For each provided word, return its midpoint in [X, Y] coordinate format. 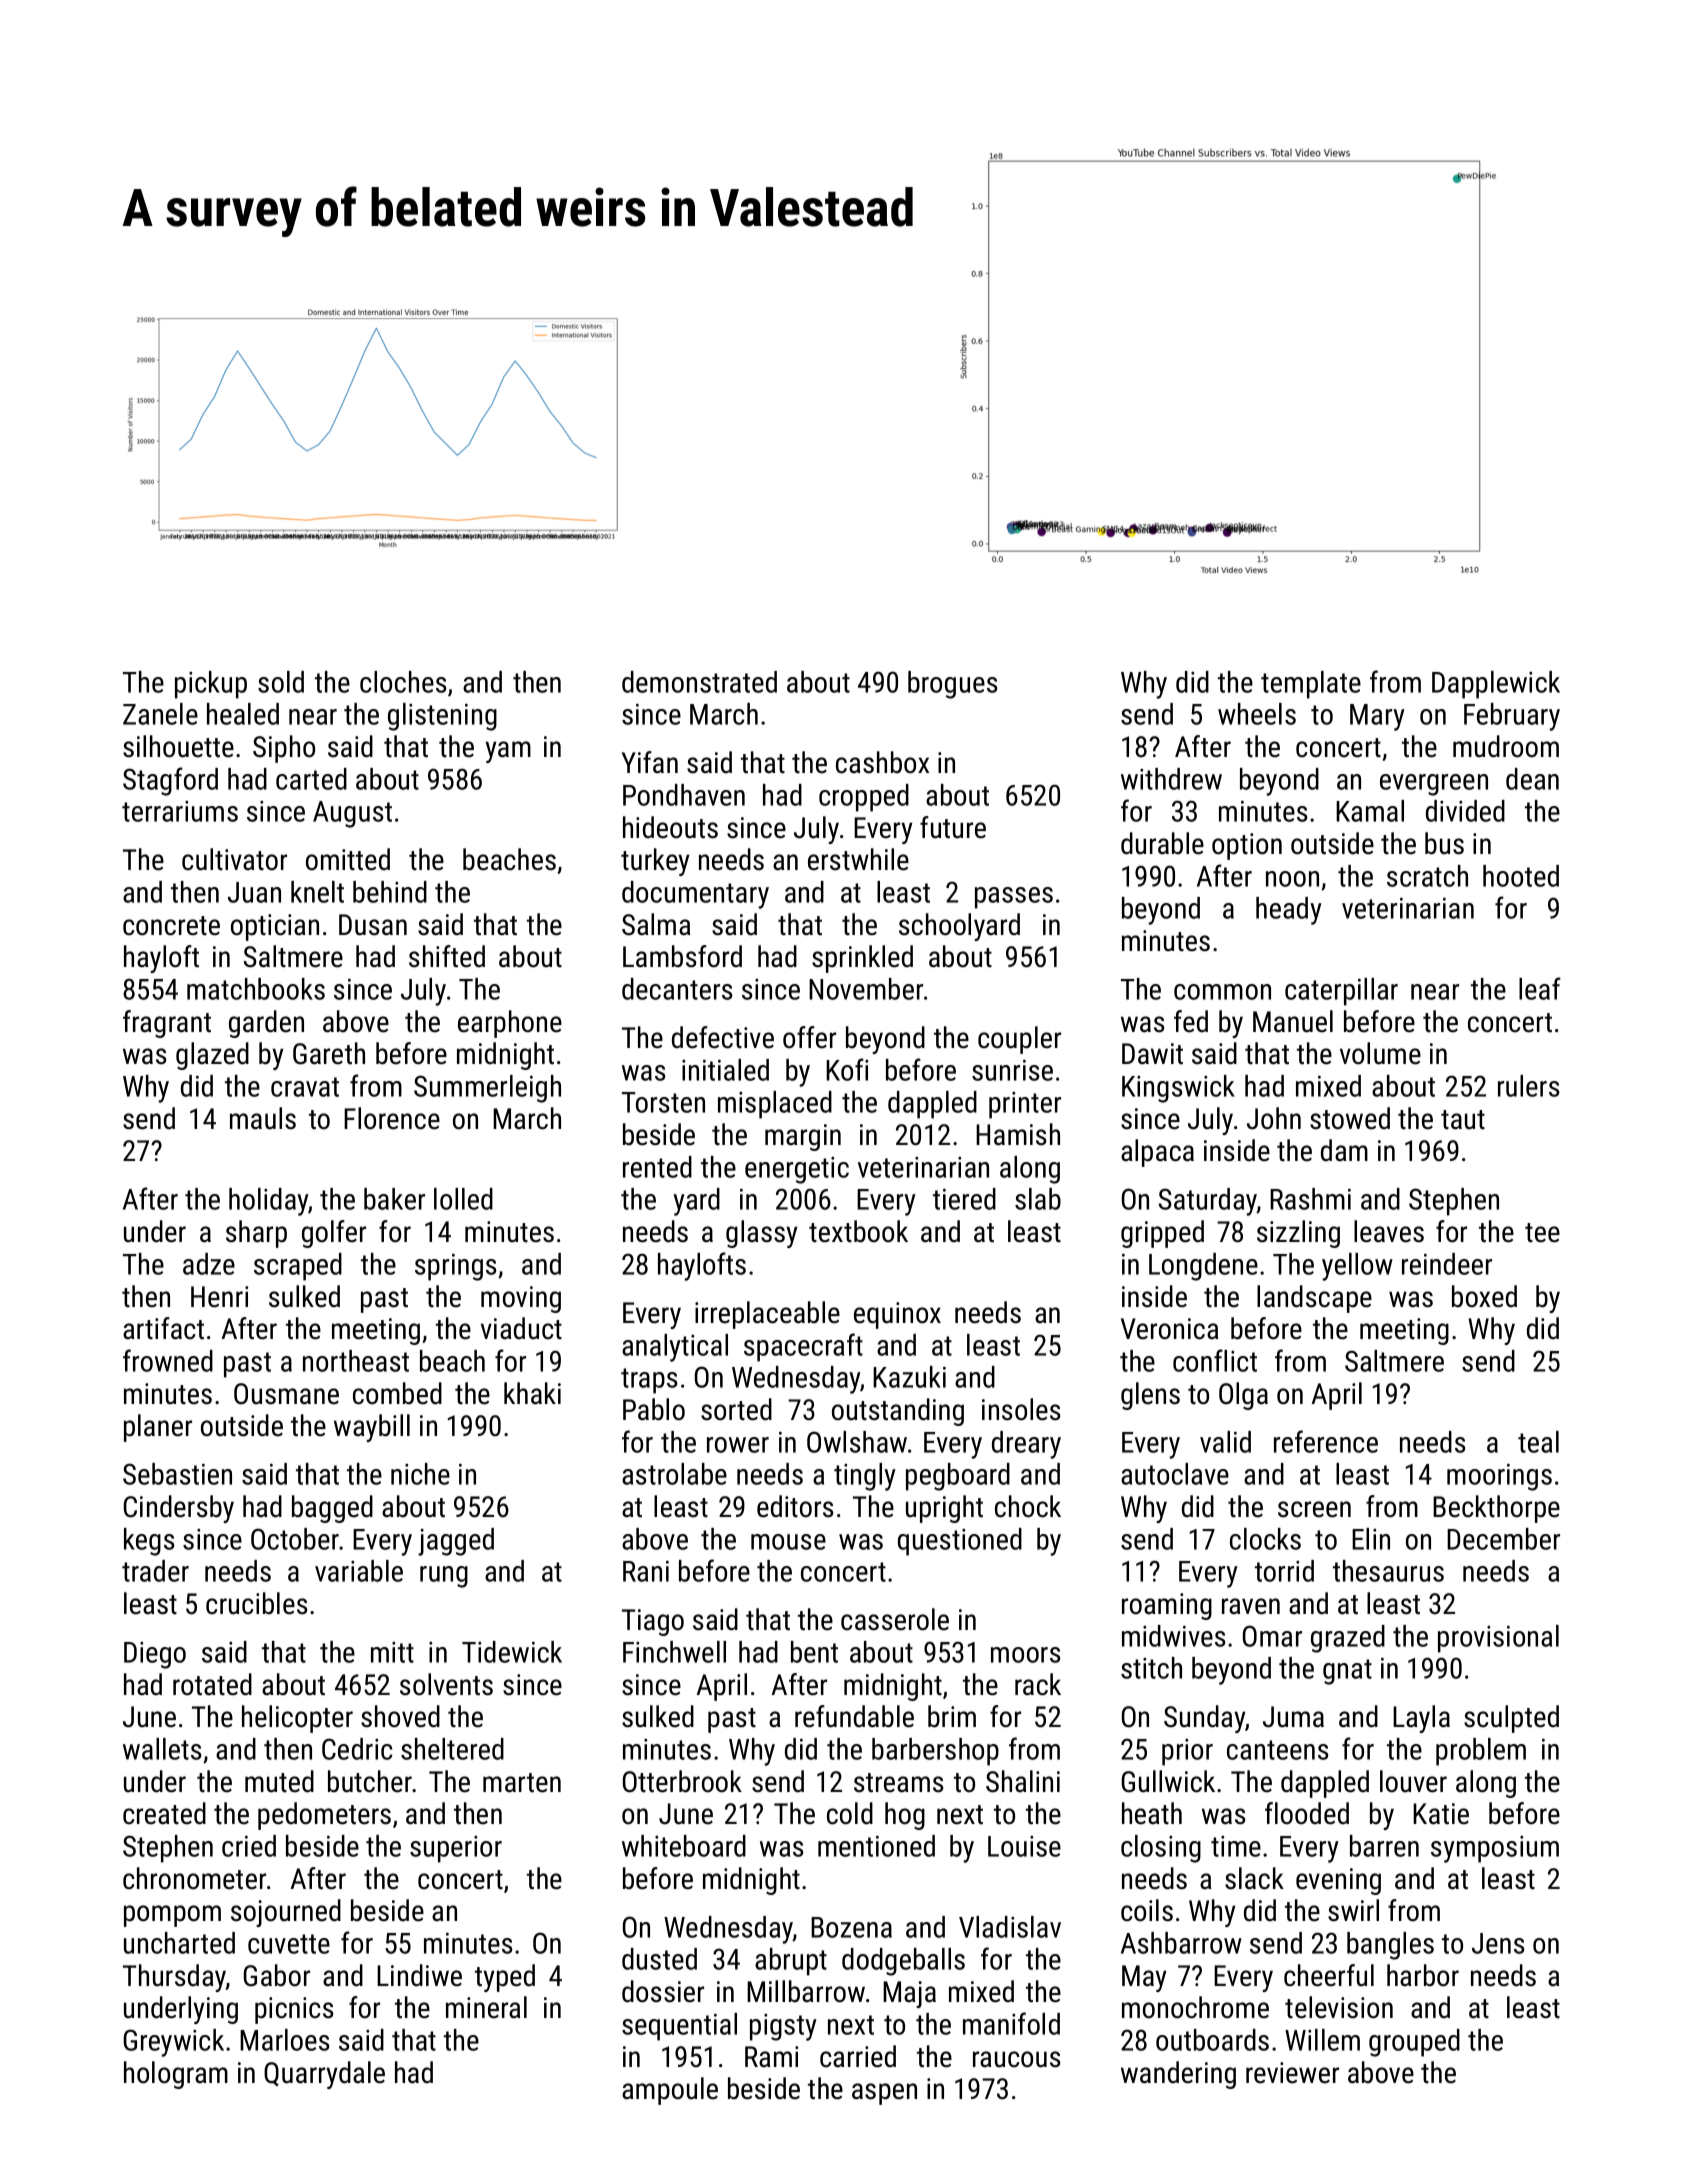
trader [155, 1571]
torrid [1284, 1571]
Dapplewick [1496, 685]
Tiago [653, 1622]
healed [243, 714]
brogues [953, 685]
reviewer [1292, 2073]
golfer [334, 1234]
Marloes [285, 2040]
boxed [1484, 1296]
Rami [771, 2057]
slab [1038, 1199]
